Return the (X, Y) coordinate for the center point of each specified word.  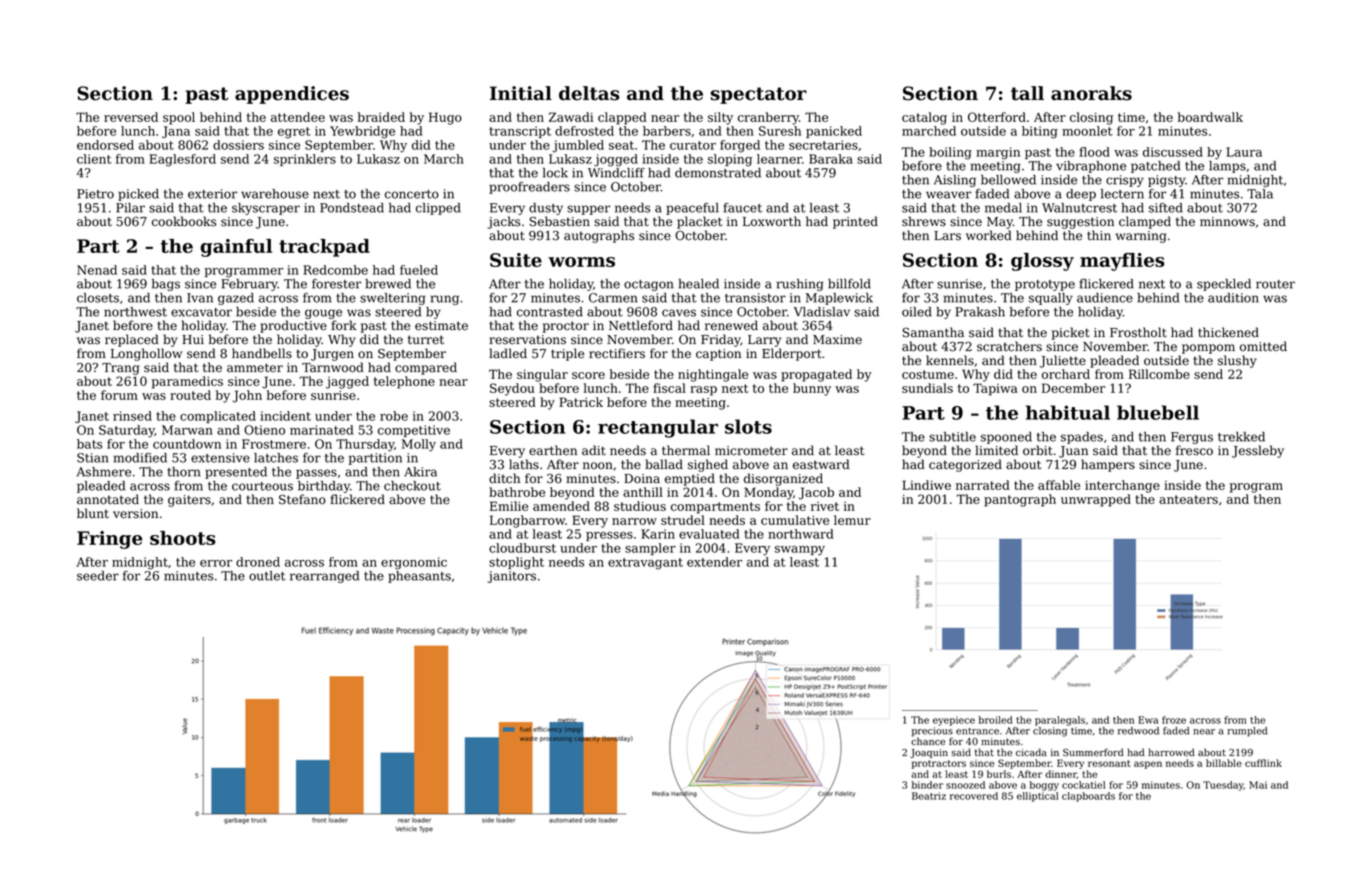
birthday (324, 487)
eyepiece (954, 721)
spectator (759, 95)
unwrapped (1096, 500)
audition (1233, 298)
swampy (800, 551)
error (216, 563)
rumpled (1247, 732)
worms (581, 262)
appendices (292, 95)
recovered (974, 796)
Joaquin (929, 753)
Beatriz (929, 796)
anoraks (1091, 93)
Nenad (97, 270)
